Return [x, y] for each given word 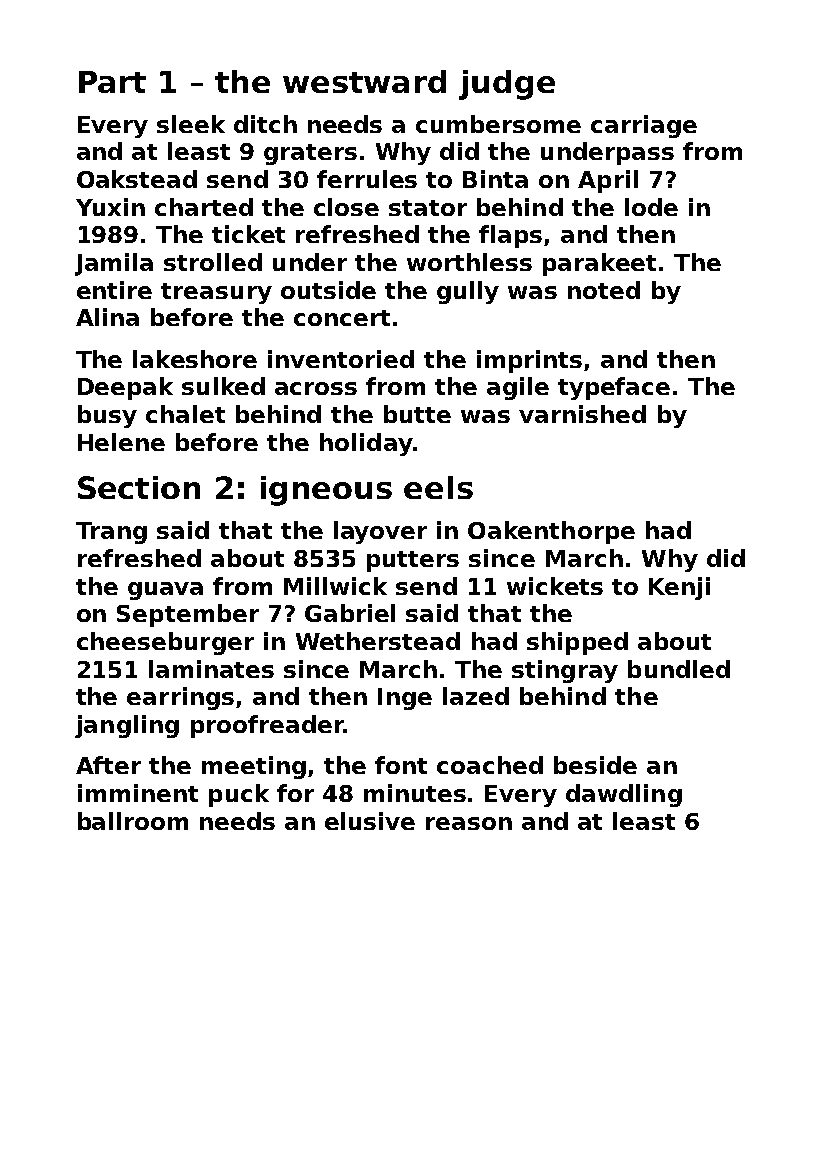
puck [239, 795]
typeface [614, 388]
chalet [185, 414]
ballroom [133, 821]
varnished [582, 414]
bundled [679, 669]
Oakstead [137, 179]
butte [417, 414]
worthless [469, 262]
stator [428, 208]
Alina [107, 317]
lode [651, 207]
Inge [405, 699]
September [188, 615]
